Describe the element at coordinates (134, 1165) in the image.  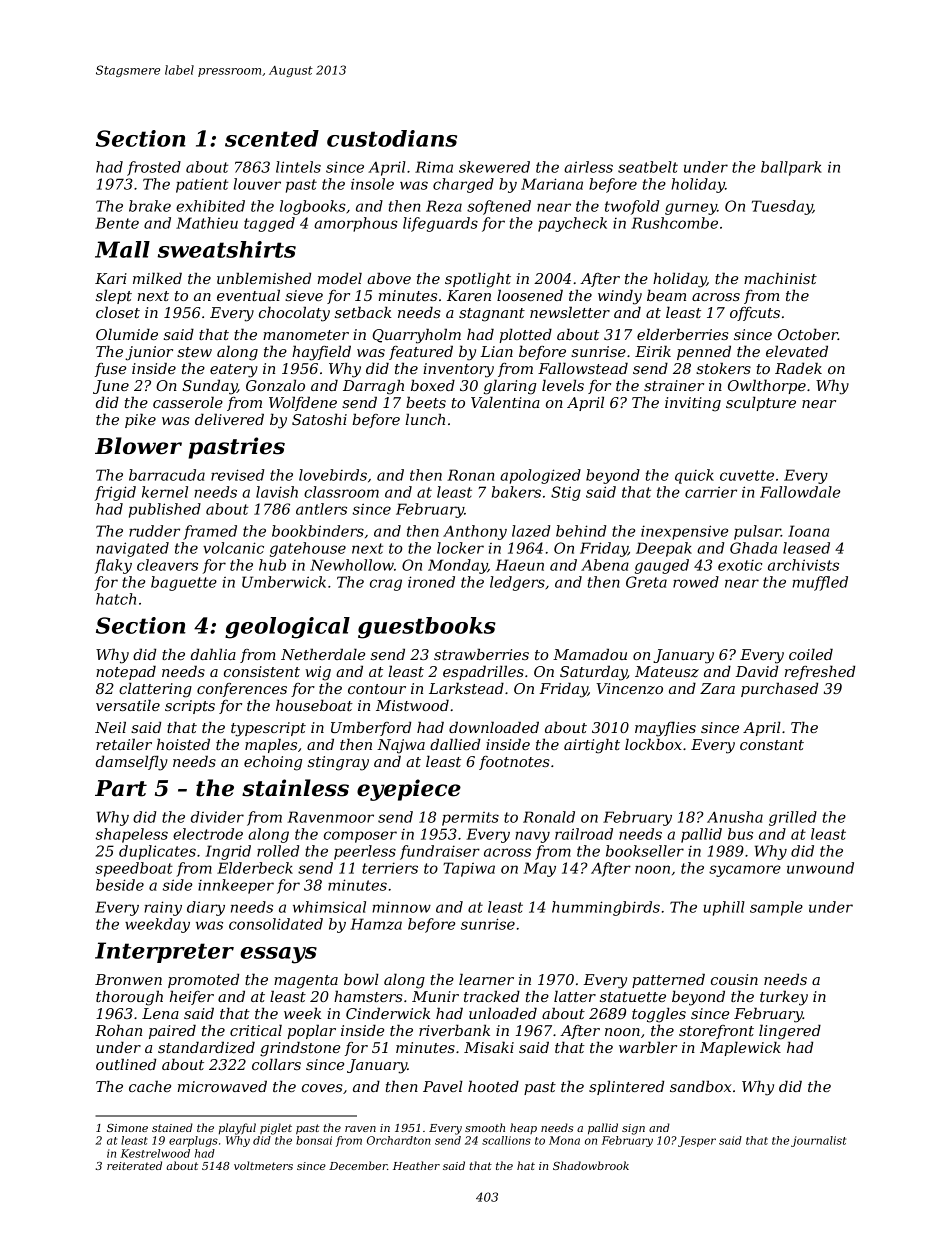
I see `reiterated` at that location.
